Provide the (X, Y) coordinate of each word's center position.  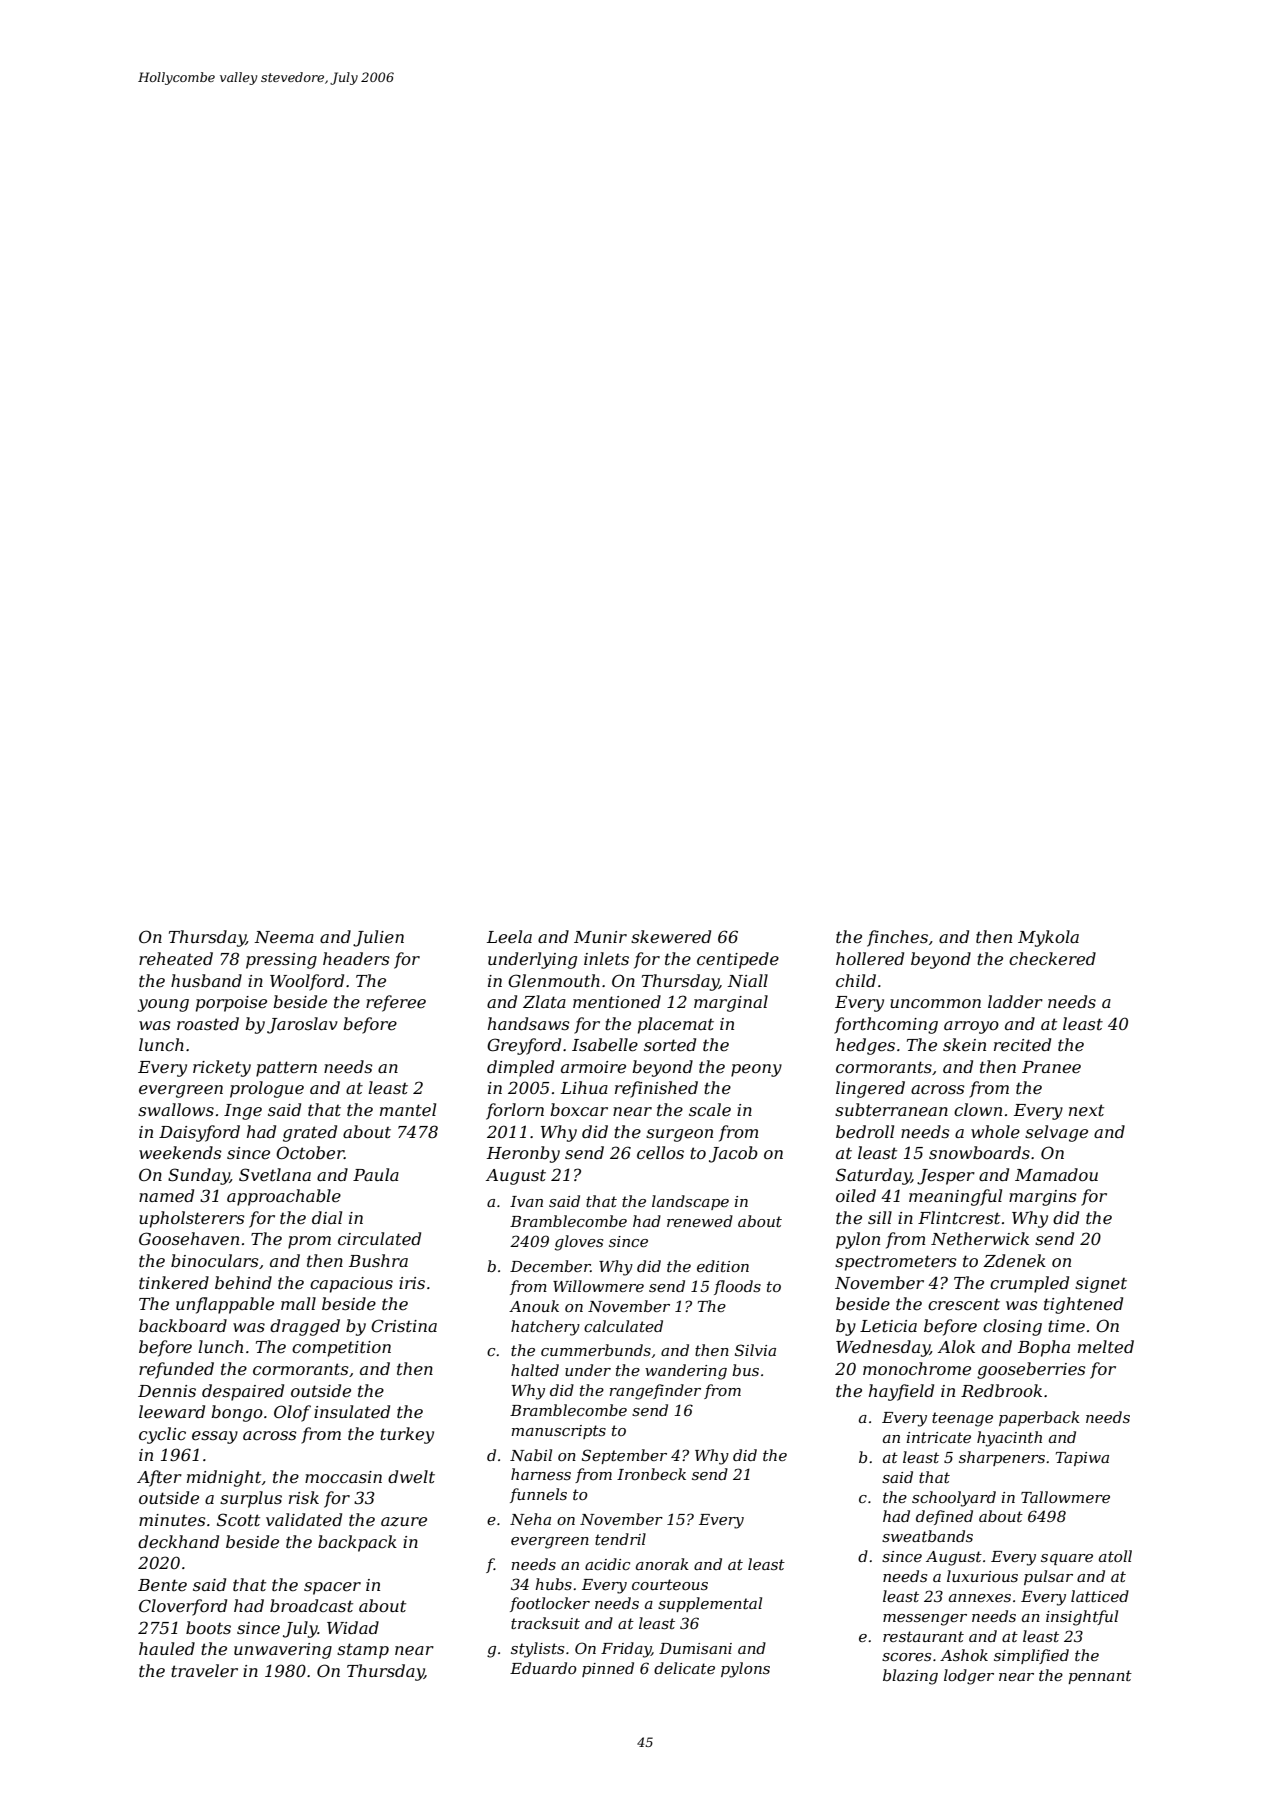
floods (737, 1287)
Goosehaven (189, 1238)
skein (964, 1044)
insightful (1082, 1618)
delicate (684, 1668)
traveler (204, 1670)
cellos (660, 1152)
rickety (222, 1068)
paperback (1039, 1418)
